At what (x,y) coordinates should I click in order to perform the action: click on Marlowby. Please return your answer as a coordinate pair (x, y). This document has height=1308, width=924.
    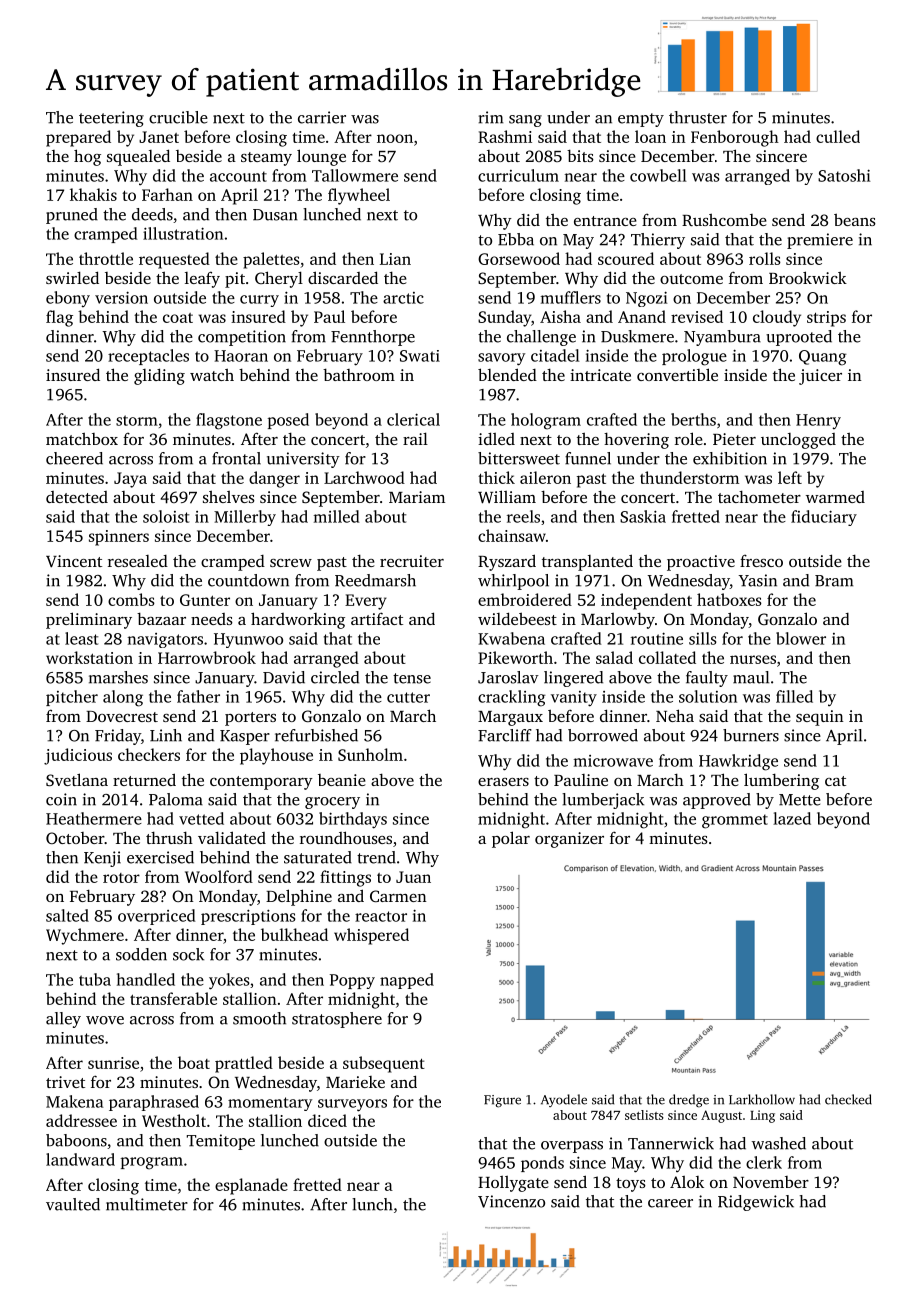
    Looking at the image, I should click on (618, 621).
